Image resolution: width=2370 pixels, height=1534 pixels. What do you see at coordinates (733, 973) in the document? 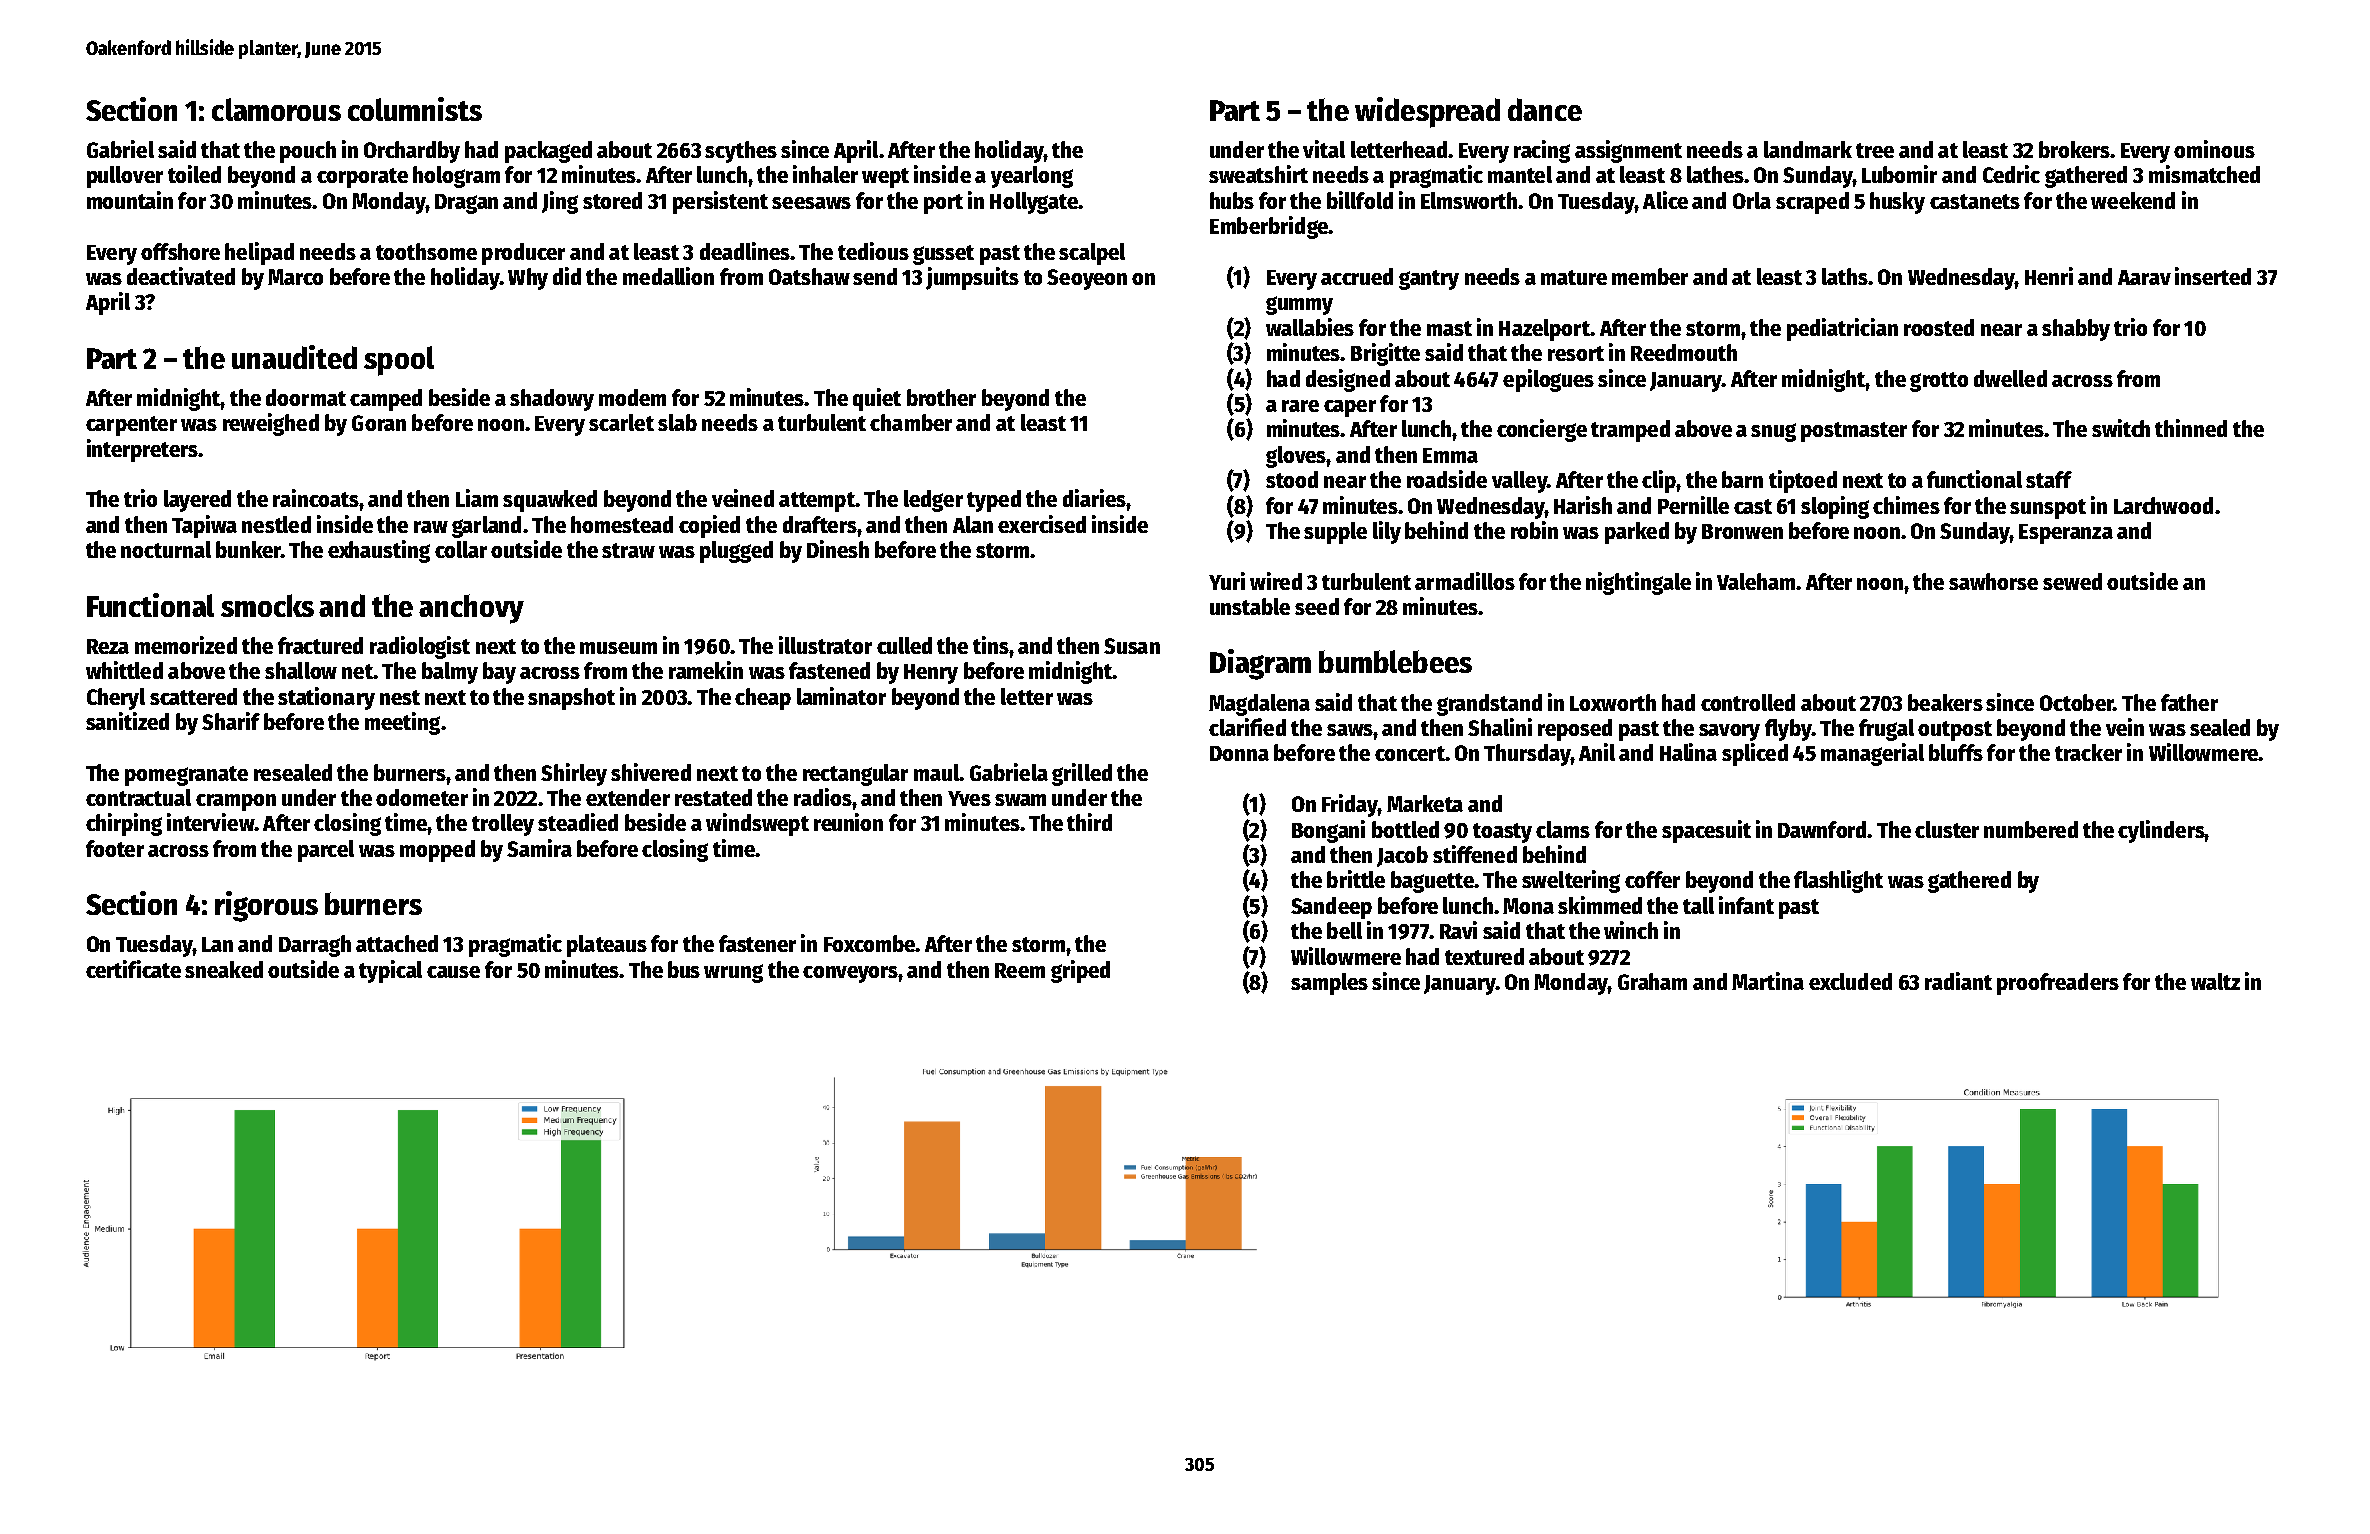
I see `wrung` at bounding box center [733, 973].
